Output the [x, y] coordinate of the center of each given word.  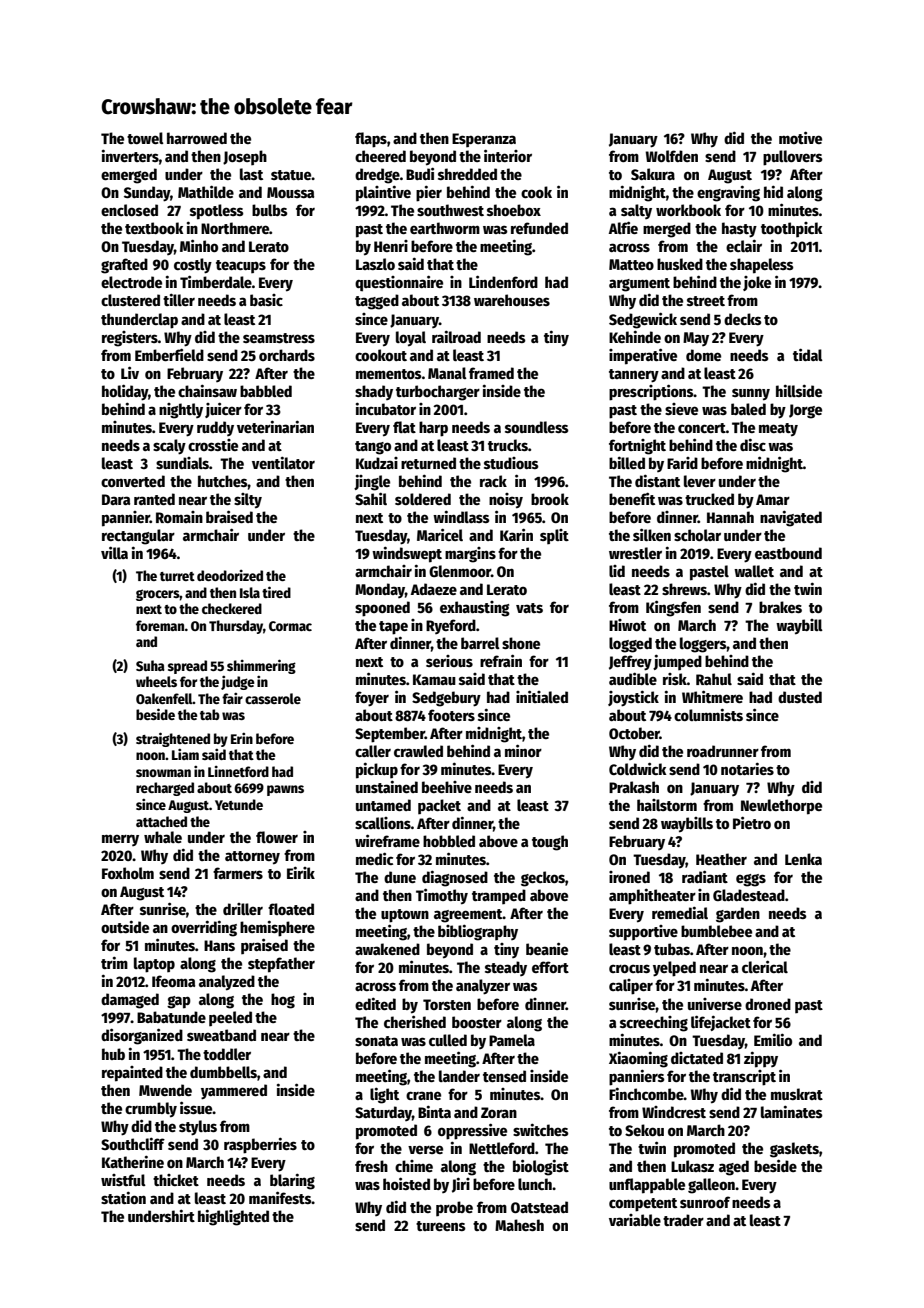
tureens [441, 1226]
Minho [199, 245]
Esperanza [484, 140]
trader [683, 1220]
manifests [280, 1197]
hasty [739, 230]
